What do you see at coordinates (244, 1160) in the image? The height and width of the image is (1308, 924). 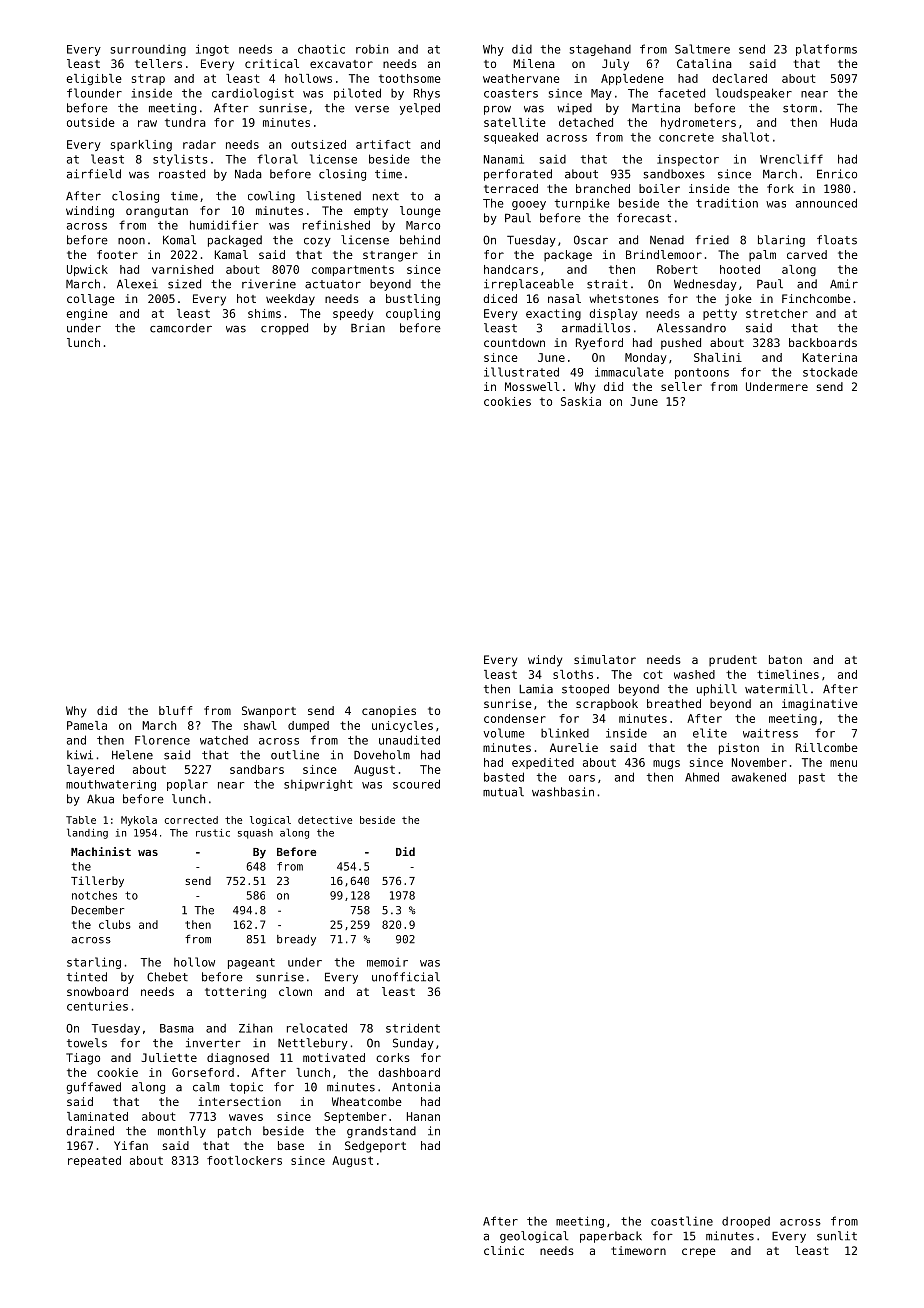 I see `footlockers` at bounding box center [244, 1160].
